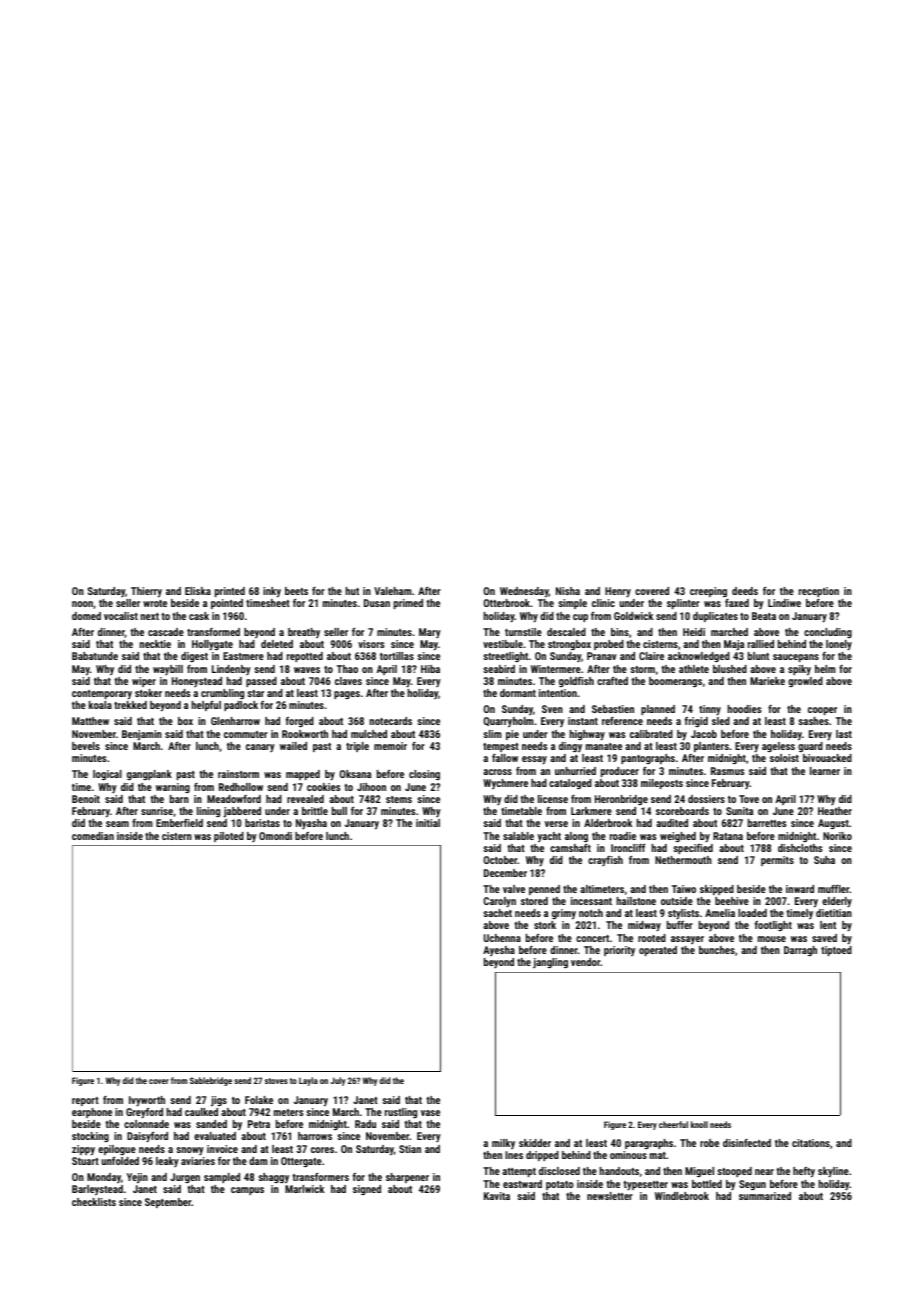 This screenshot has width=924, height=1308. I want to click on breathy, so click(304, 633).
